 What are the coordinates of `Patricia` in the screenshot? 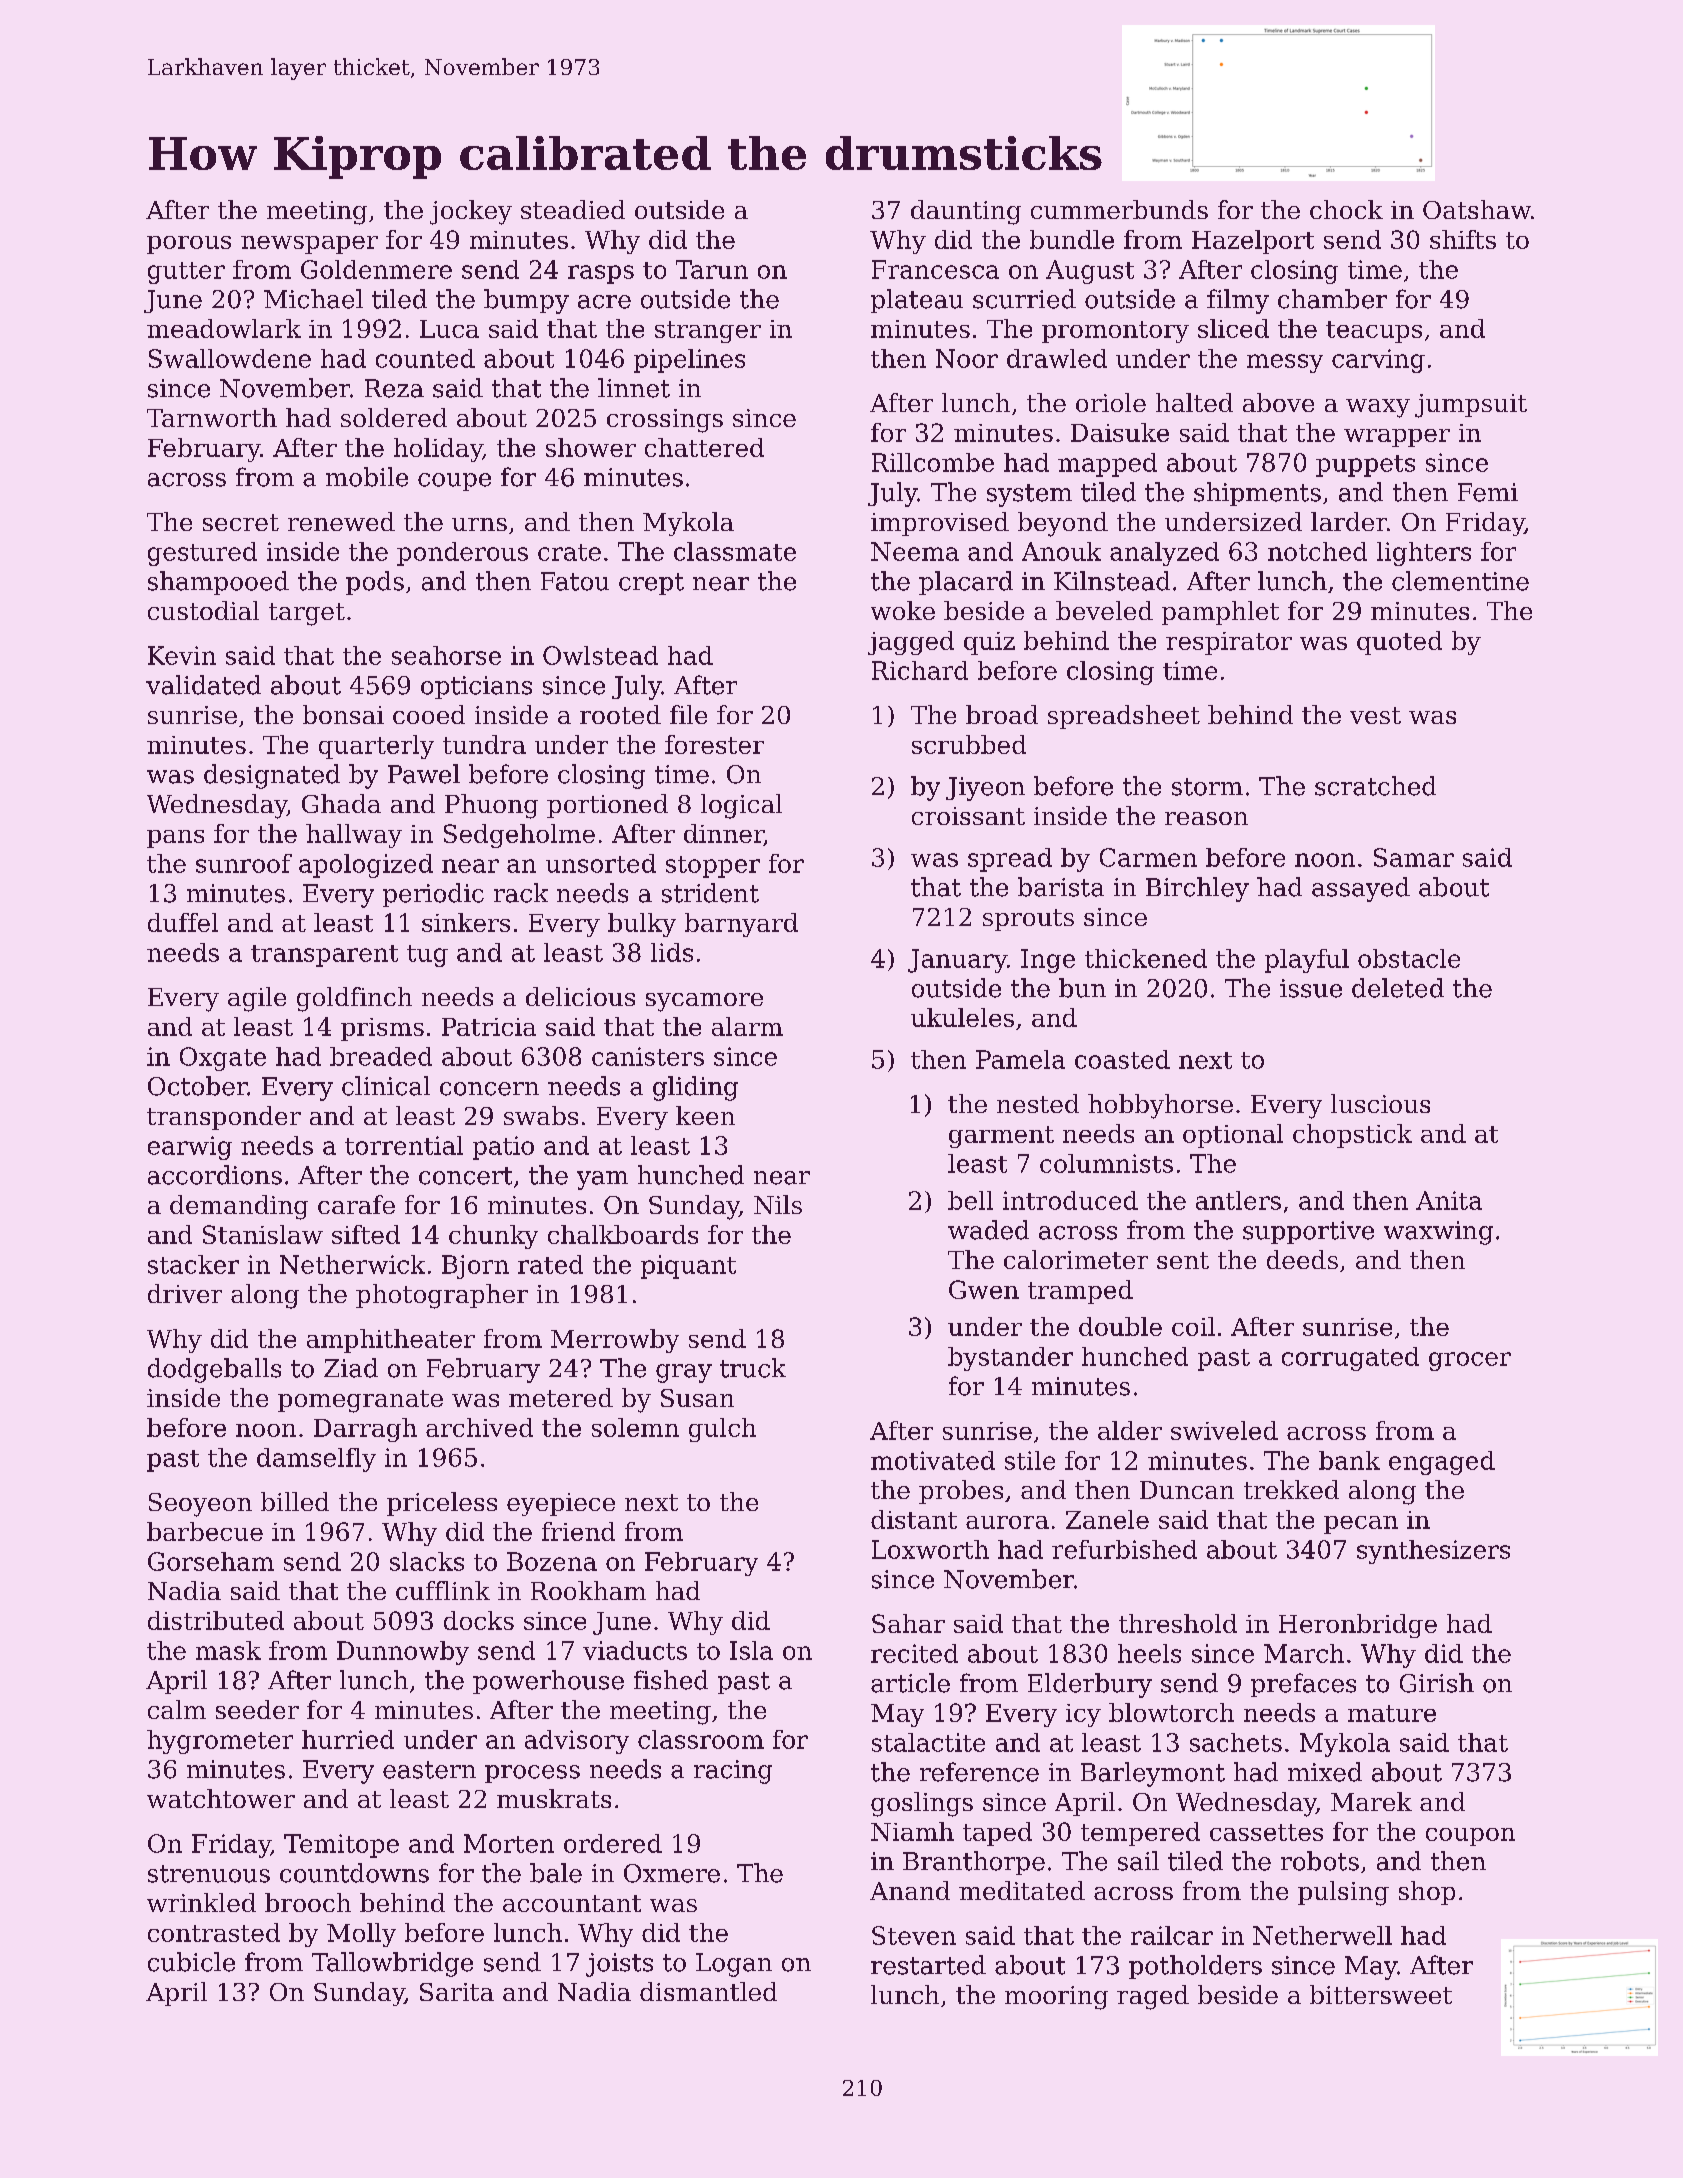 It's located at (489, 1027).
